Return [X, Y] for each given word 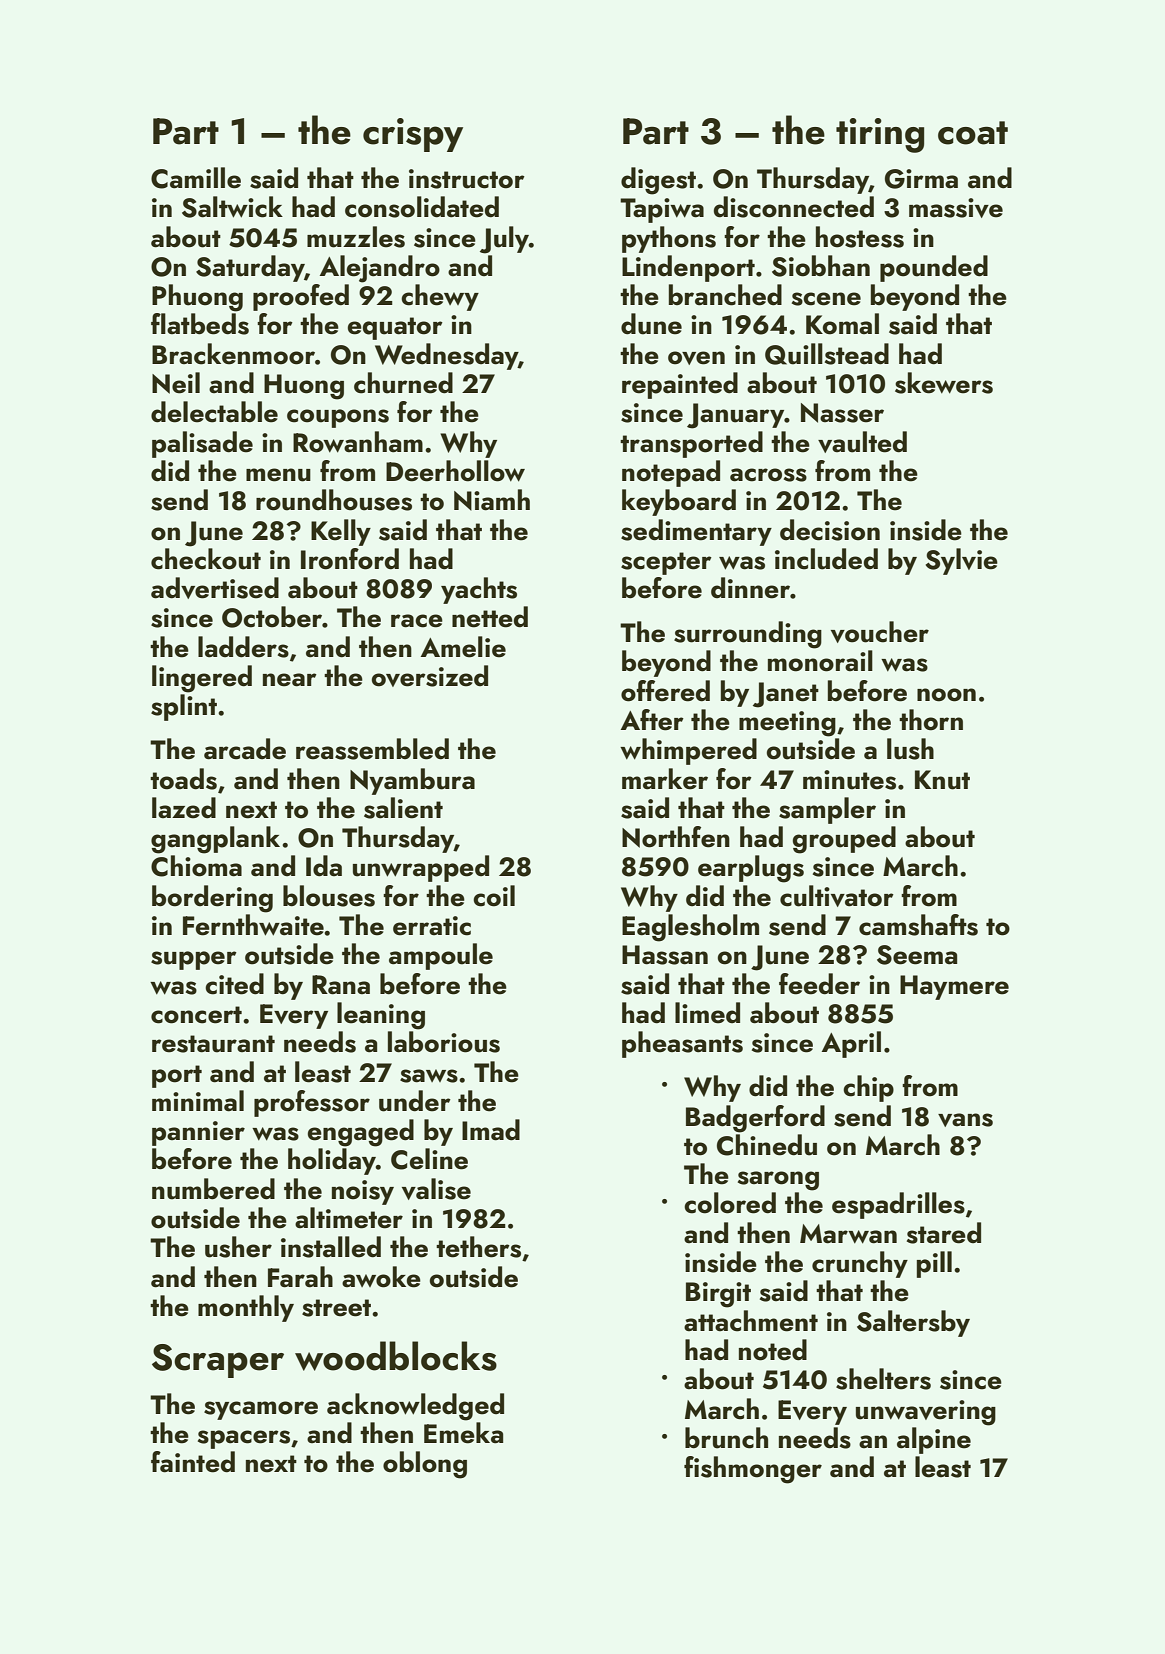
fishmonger [753, 1470]
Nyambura [412, 781]
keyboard [679, 502]
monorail [820, 661]
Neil [176, 383]
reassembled [372, 749]
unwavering [926, 1413]
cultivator [837, 896]
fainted [193, 1462]
